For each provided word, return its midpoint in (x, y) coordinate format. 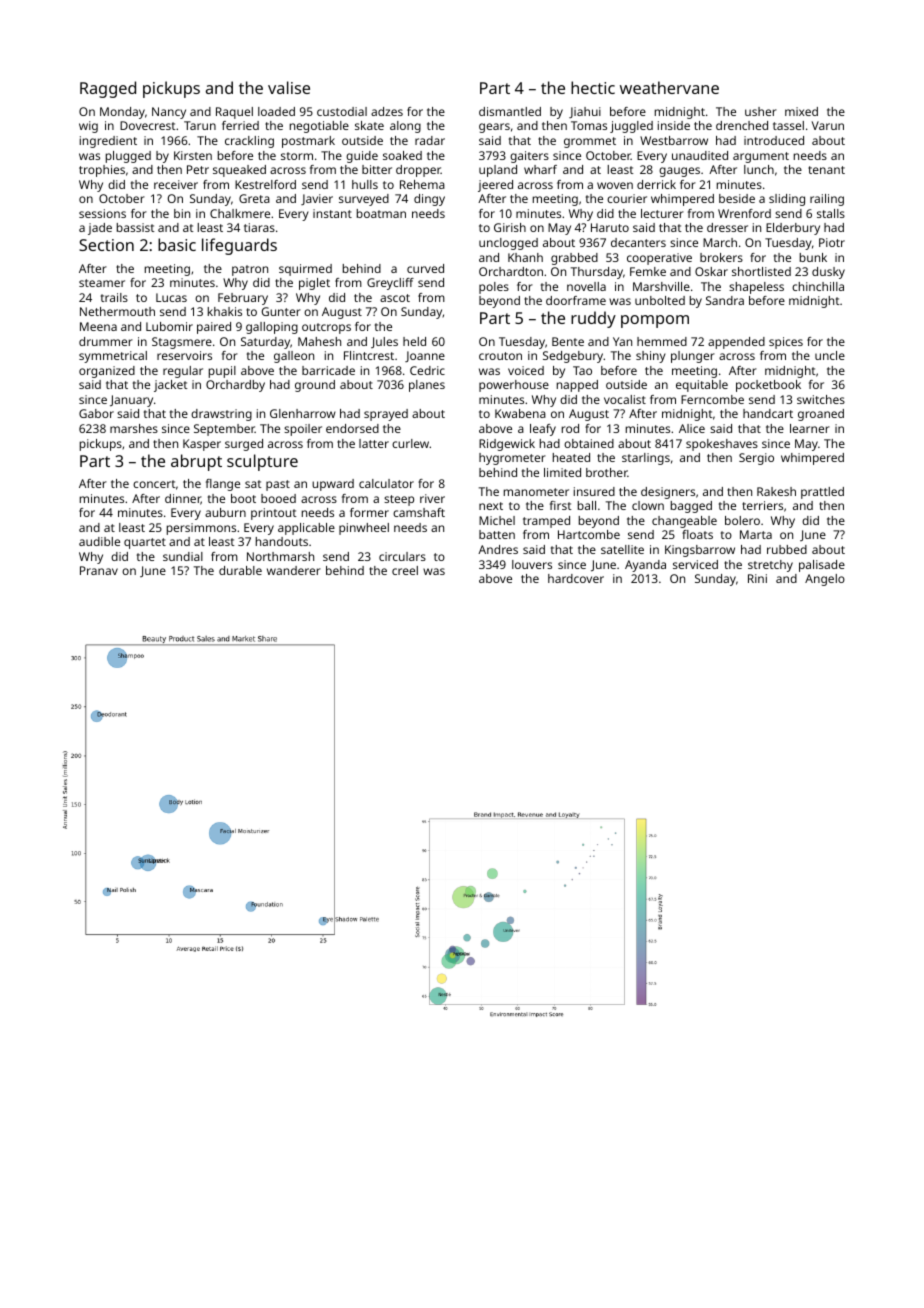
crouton (500, 356)
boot (243, 498)
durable (240, 570)
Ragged (108, 89)
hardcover (576, 578)
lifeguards (239, 246)
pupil (222, 372)
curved (425, 268)
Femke (648, 271)
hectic (593, 87)
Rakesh (776, 491)
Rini (757, 578)
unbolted (660, 300)
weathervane (669, 87)
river (432, 498)
